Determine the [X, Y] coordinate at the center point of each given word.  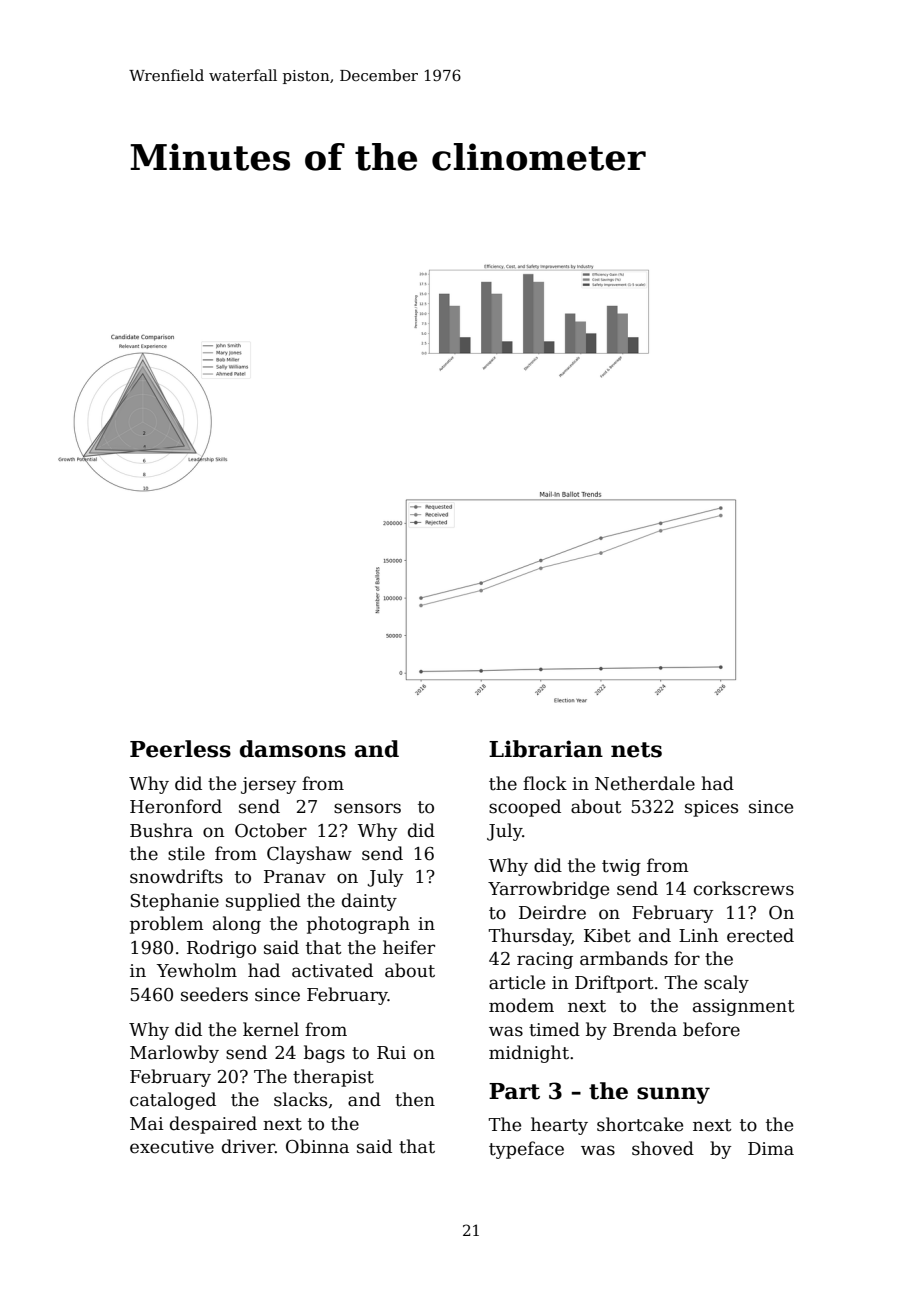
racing [545, 960]
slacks [300, 1099]
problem [166, 925]
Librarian [546, 749]
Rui [391, 1053]
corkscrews [744, 888]
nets [636, 750]
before [711, 1029]
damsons [293, 749]
